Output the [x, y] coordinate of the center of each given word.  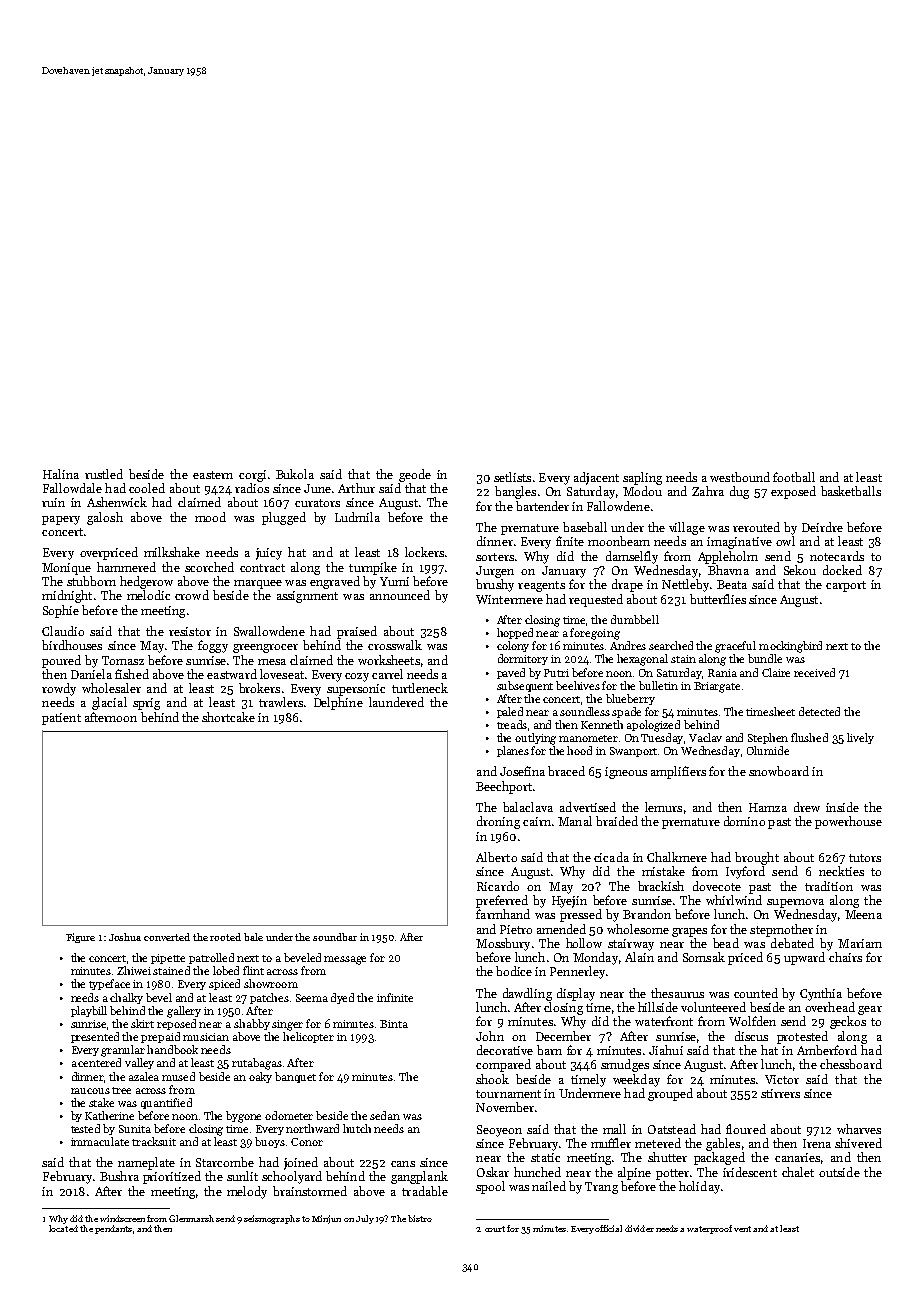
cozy [357, 677]
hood [579, 750]
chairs [845, 957]
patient [61, 719]
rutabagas [257, 1064]
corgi [252, 476]
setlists [512, 477]
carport [846, 586]
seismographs [272, 1219]
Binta [394, 1024]
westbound [740, 477]
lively [860, 738]
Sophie [61, 611]
